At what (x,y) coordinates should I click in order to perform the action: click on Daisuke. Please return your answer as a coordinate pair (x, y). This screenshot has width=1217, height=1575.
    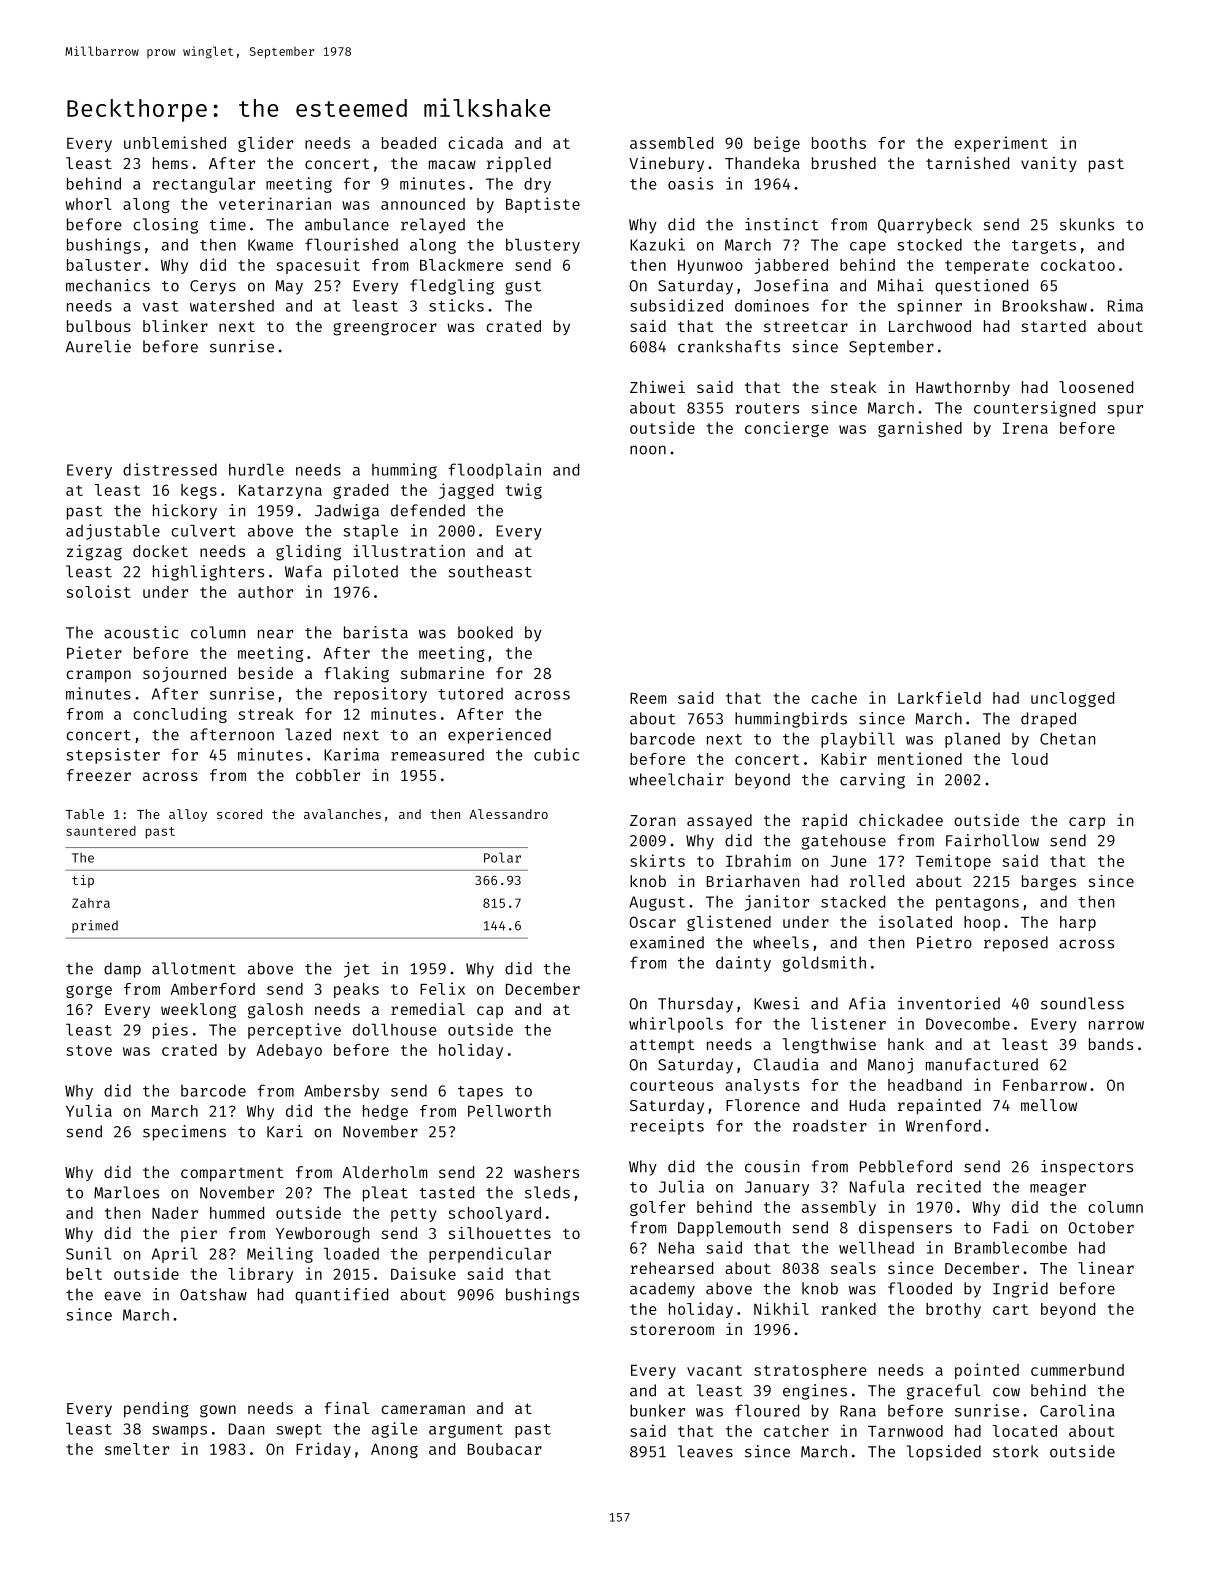
    Looking at the image, I should click on (423, 1273).
